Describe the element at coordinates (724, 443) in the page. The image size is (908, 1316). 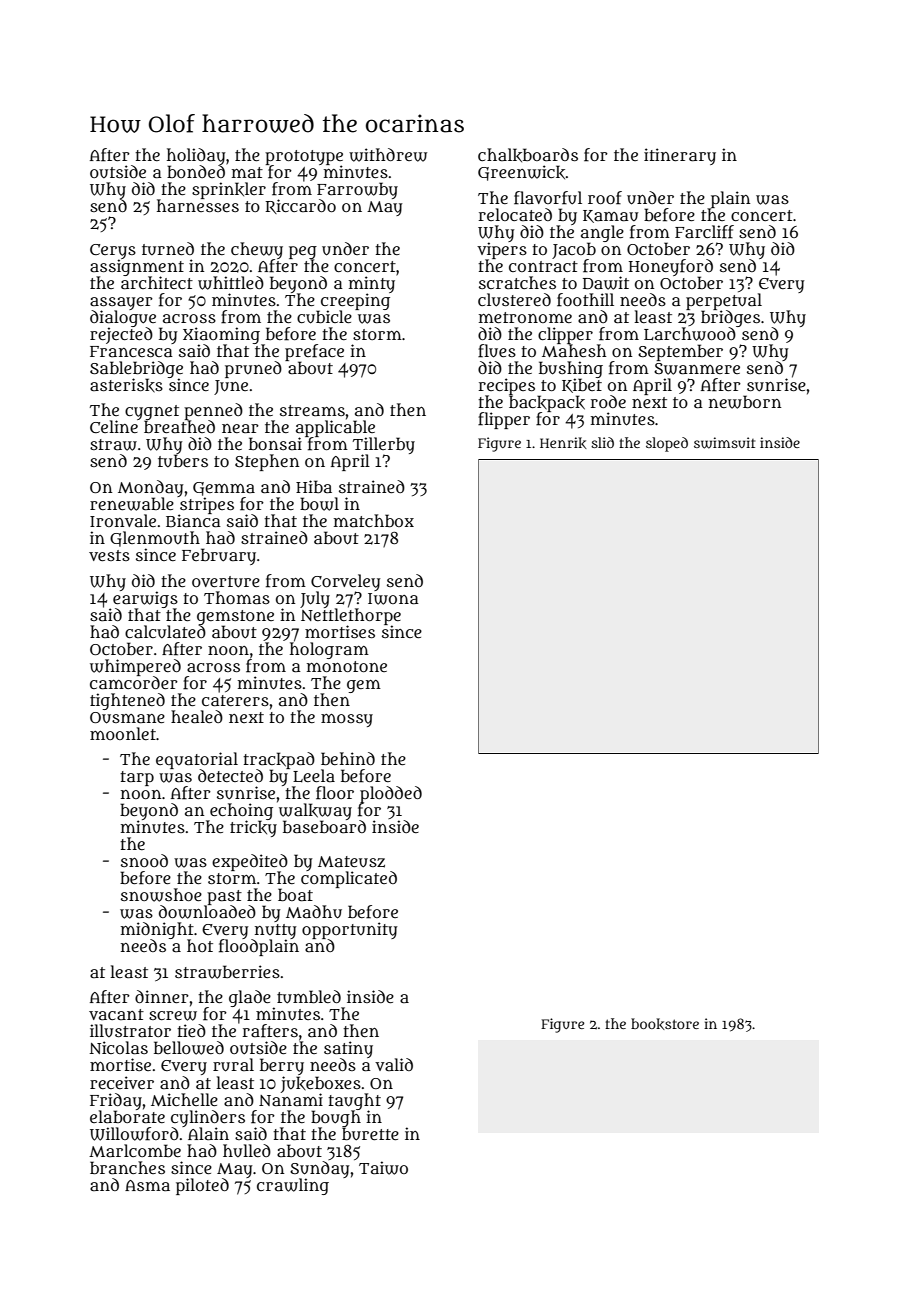
I see `swimsuit` at that location.
